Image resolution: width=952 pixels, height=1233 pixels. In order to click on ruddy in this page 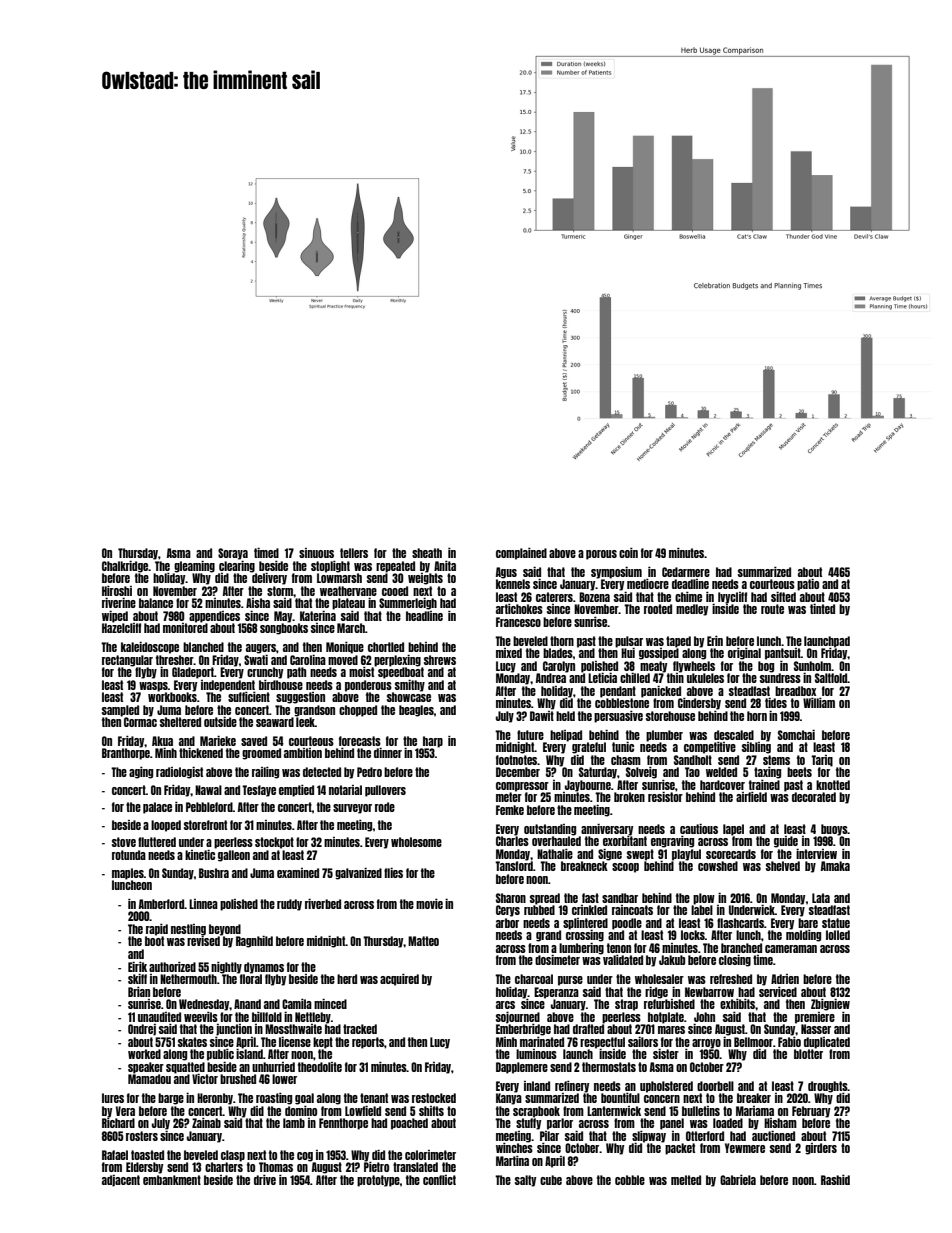, I will do `click(289, 905)`.
